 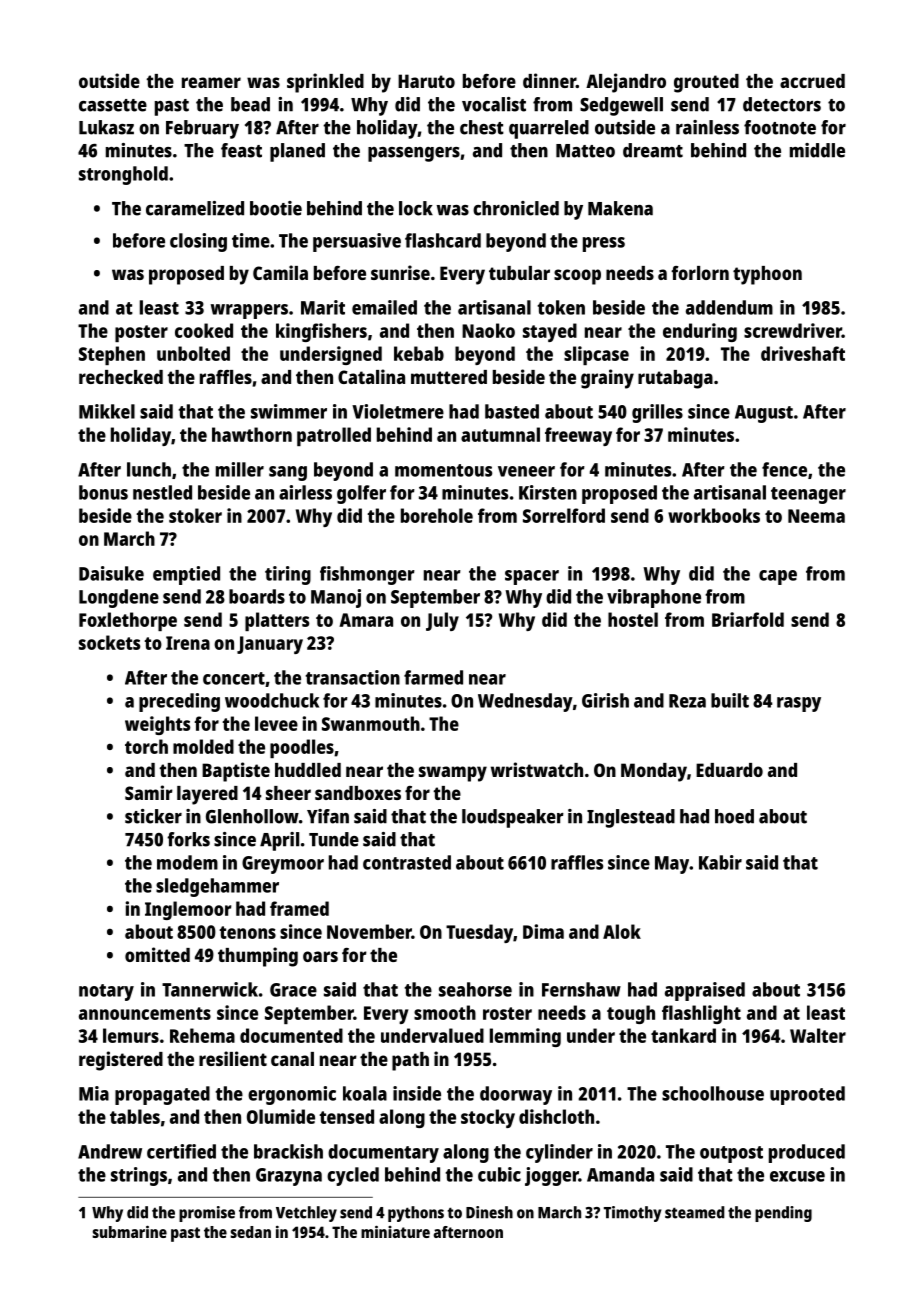 What do you see at coordinates (129, 1231) in the image?
I see `submarine` at bounding box center [129, 1231].
